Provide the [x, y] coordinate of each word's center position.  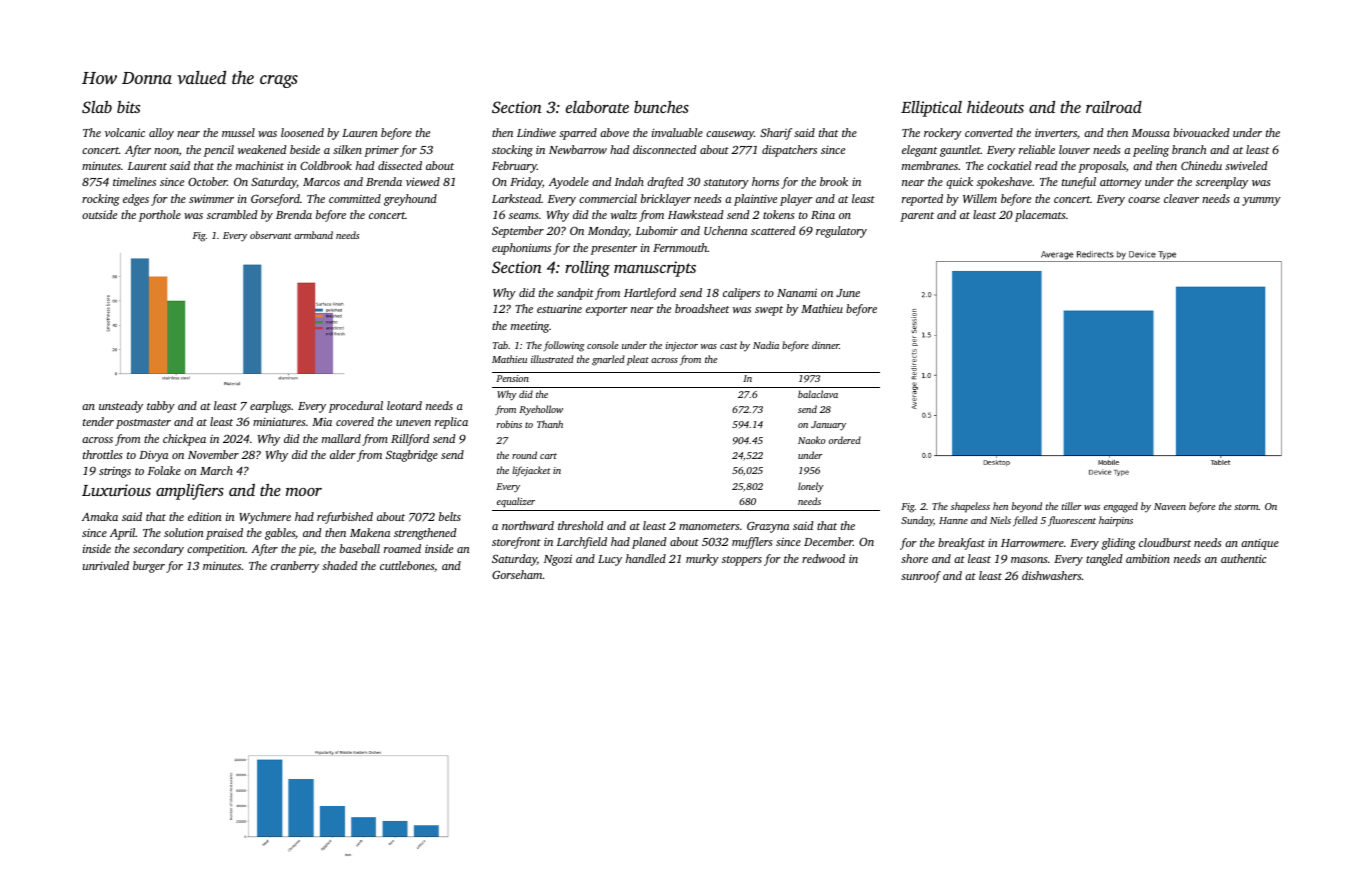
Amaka [100, 516]
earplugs [270, 407]
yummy [1261, 201]
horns [765, 181]
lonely [811, 487]
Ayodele [569, 183]
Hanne [953, 520]
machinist [260, 165]
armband [313, 235]
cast [728, 346]
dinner [825, 345]
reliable [1037, 149]
